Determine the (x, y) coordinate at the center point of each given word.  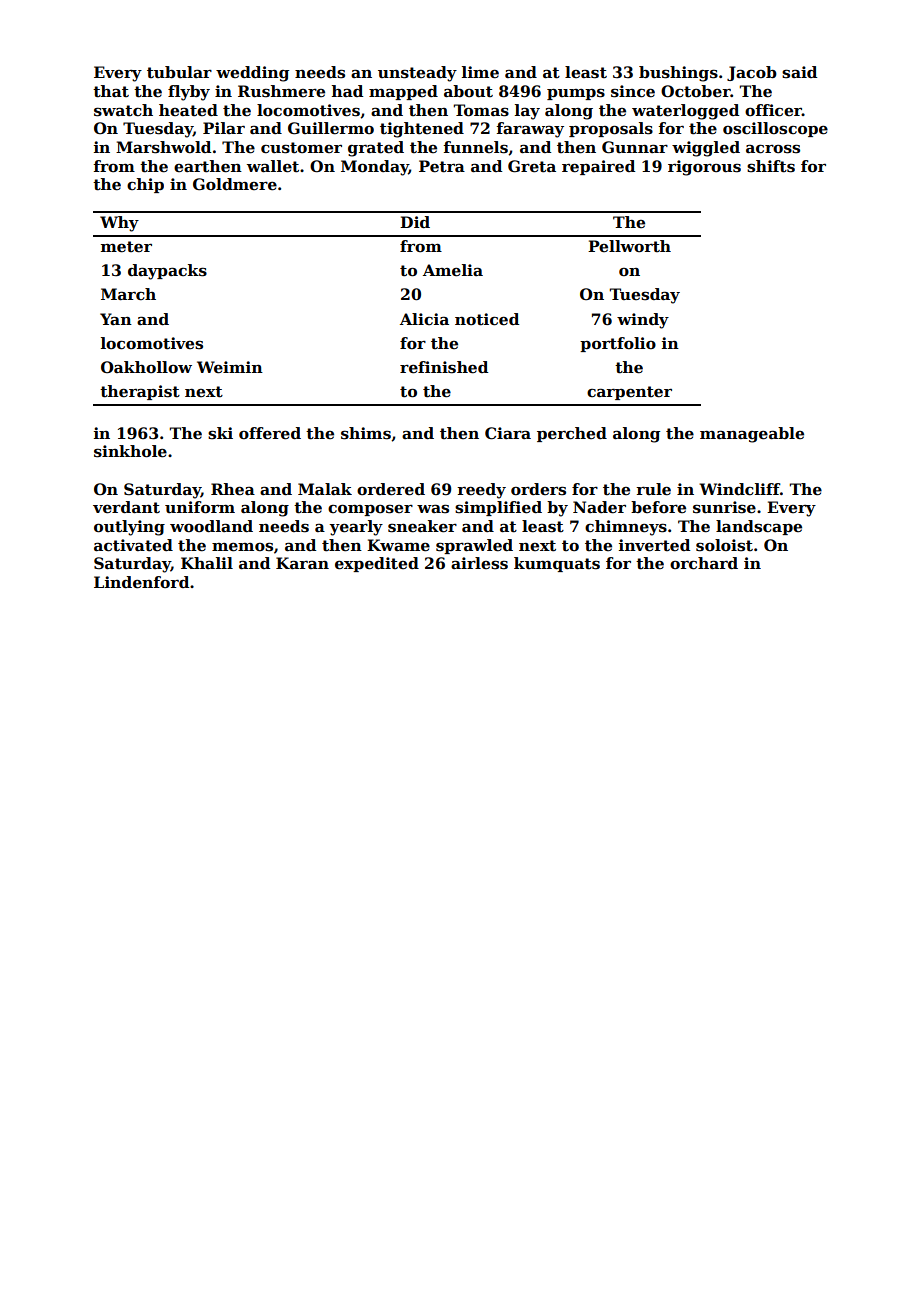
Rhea (233, 489)
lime (480, 72)
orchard (704, 563)
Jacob (752, 73)
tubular (179, 72)
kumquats (557, 564)
